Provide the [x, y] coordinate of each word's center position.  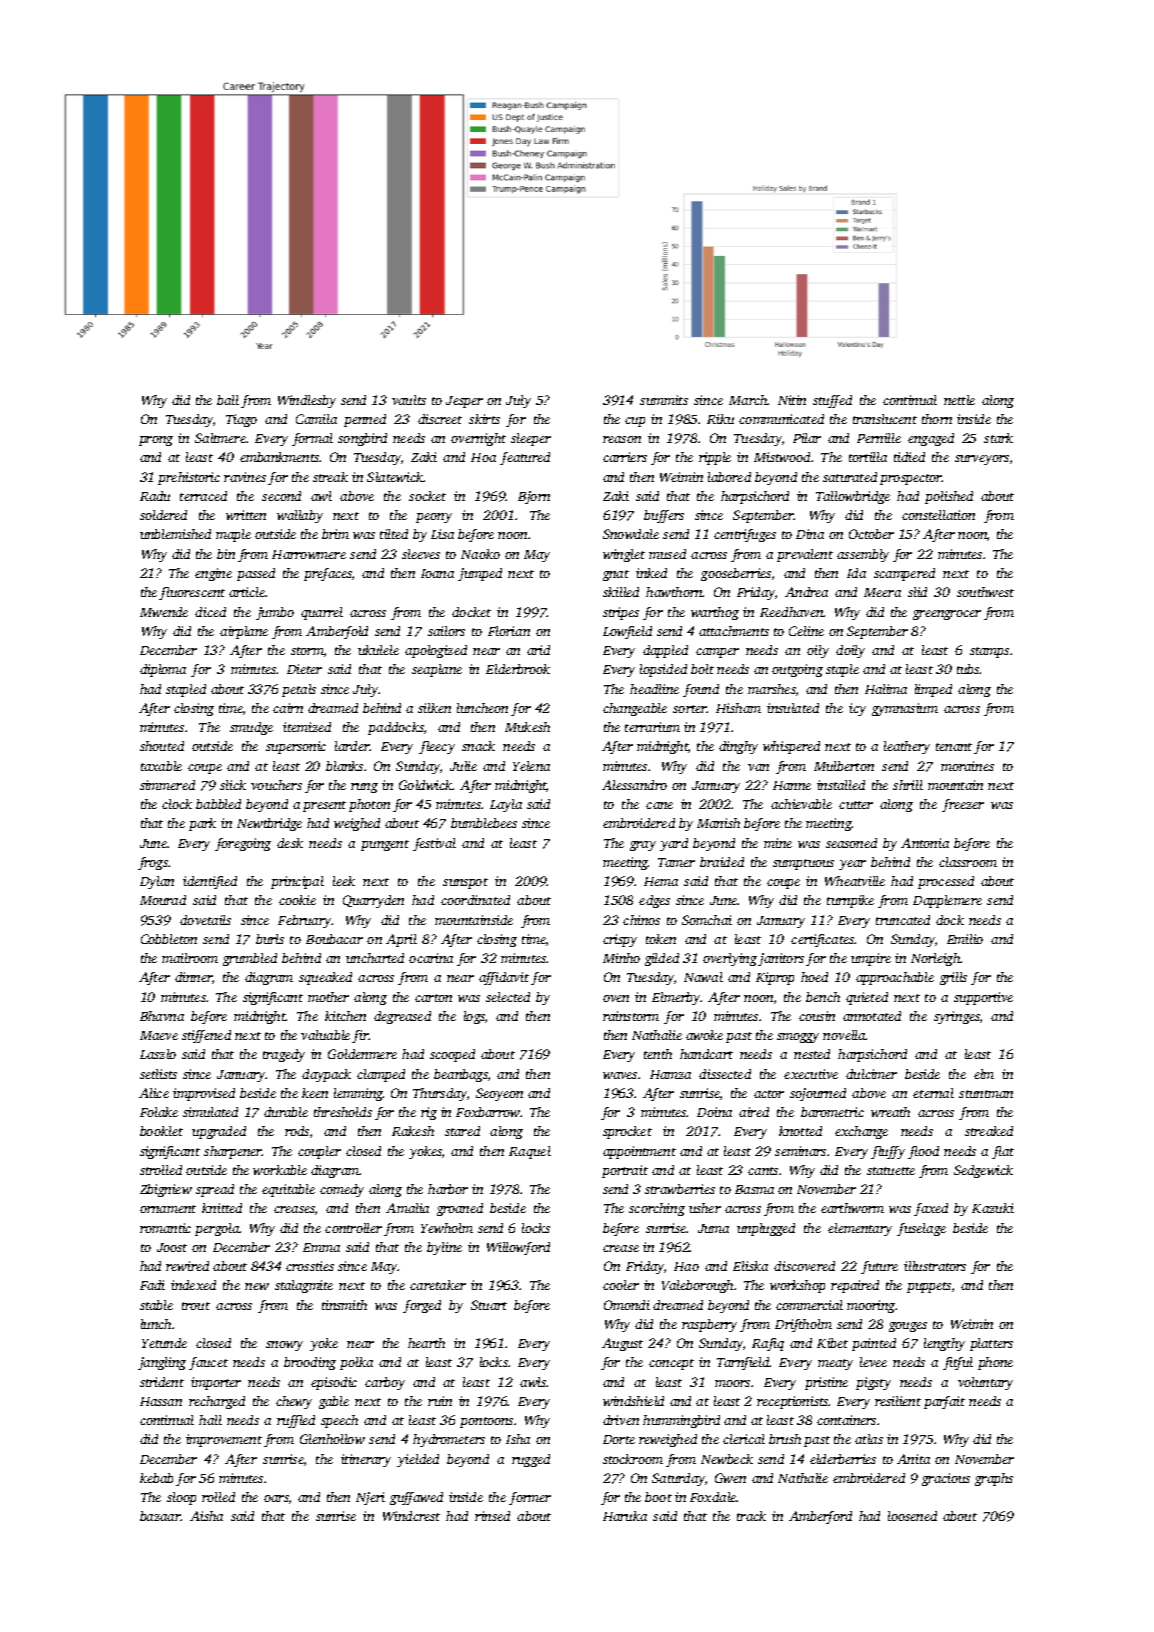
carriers [625, 457]
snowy [284, 1346]
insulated [793, 708]
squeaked [325, 978]
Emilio [965, 939]
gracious [946, 1479]
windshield [633, 1401]
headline [654, 689]
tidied [909, 457]
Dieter [304, 669]
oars [276, 1498]
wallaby [300, 516]
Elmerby [676, 998]
